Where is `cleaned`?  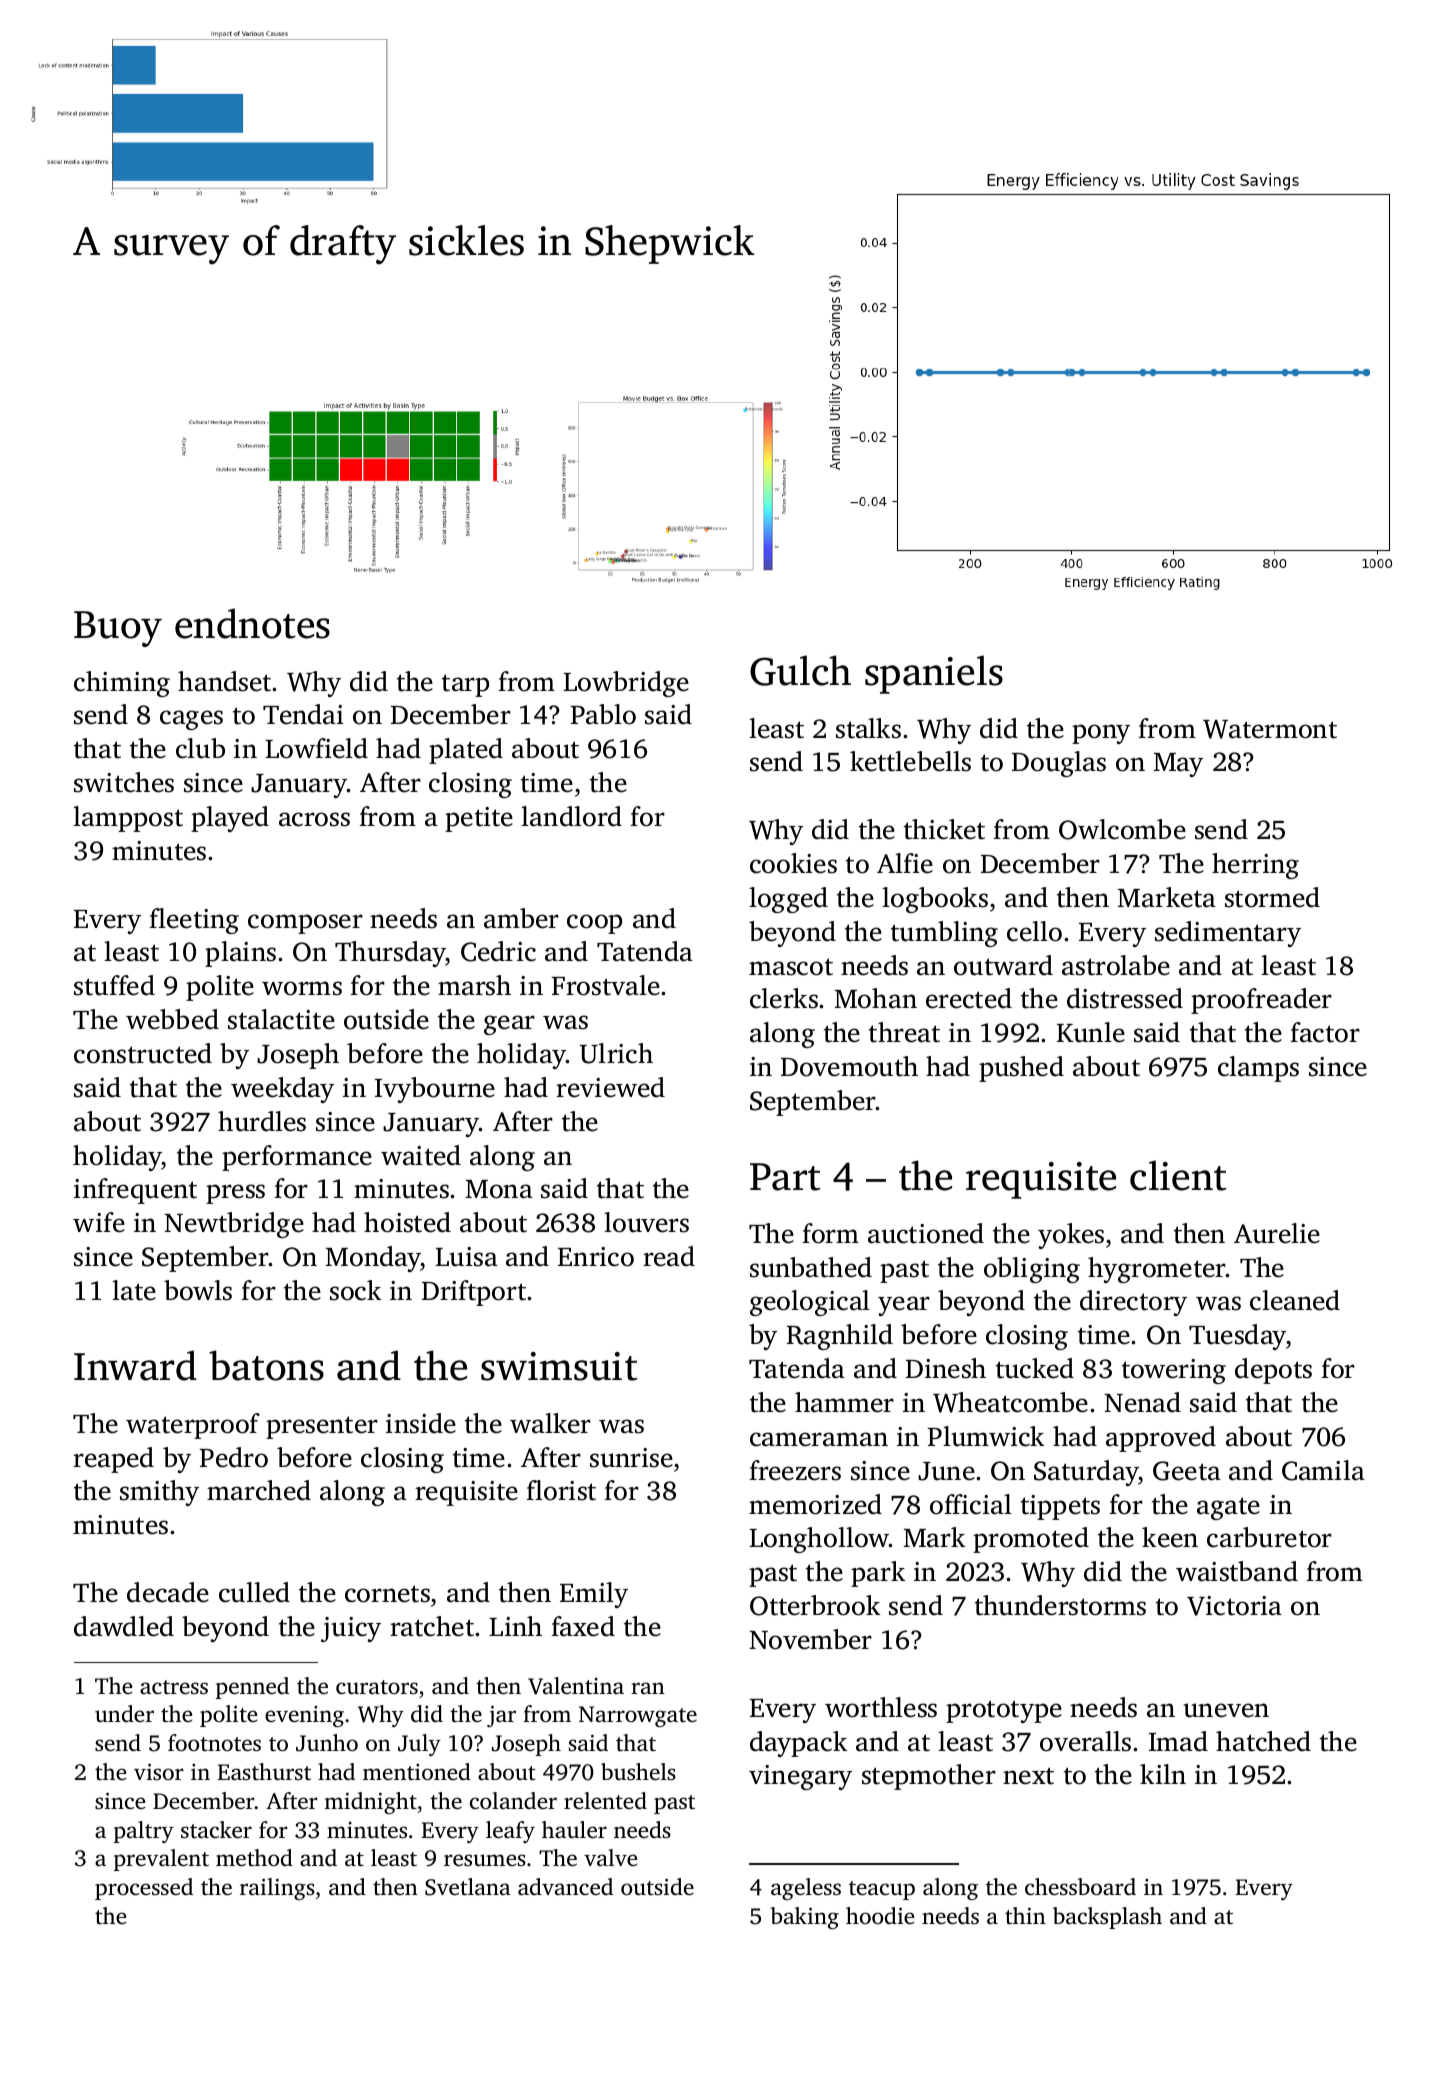 cleaned is located at coordinates (1295, 1300).
